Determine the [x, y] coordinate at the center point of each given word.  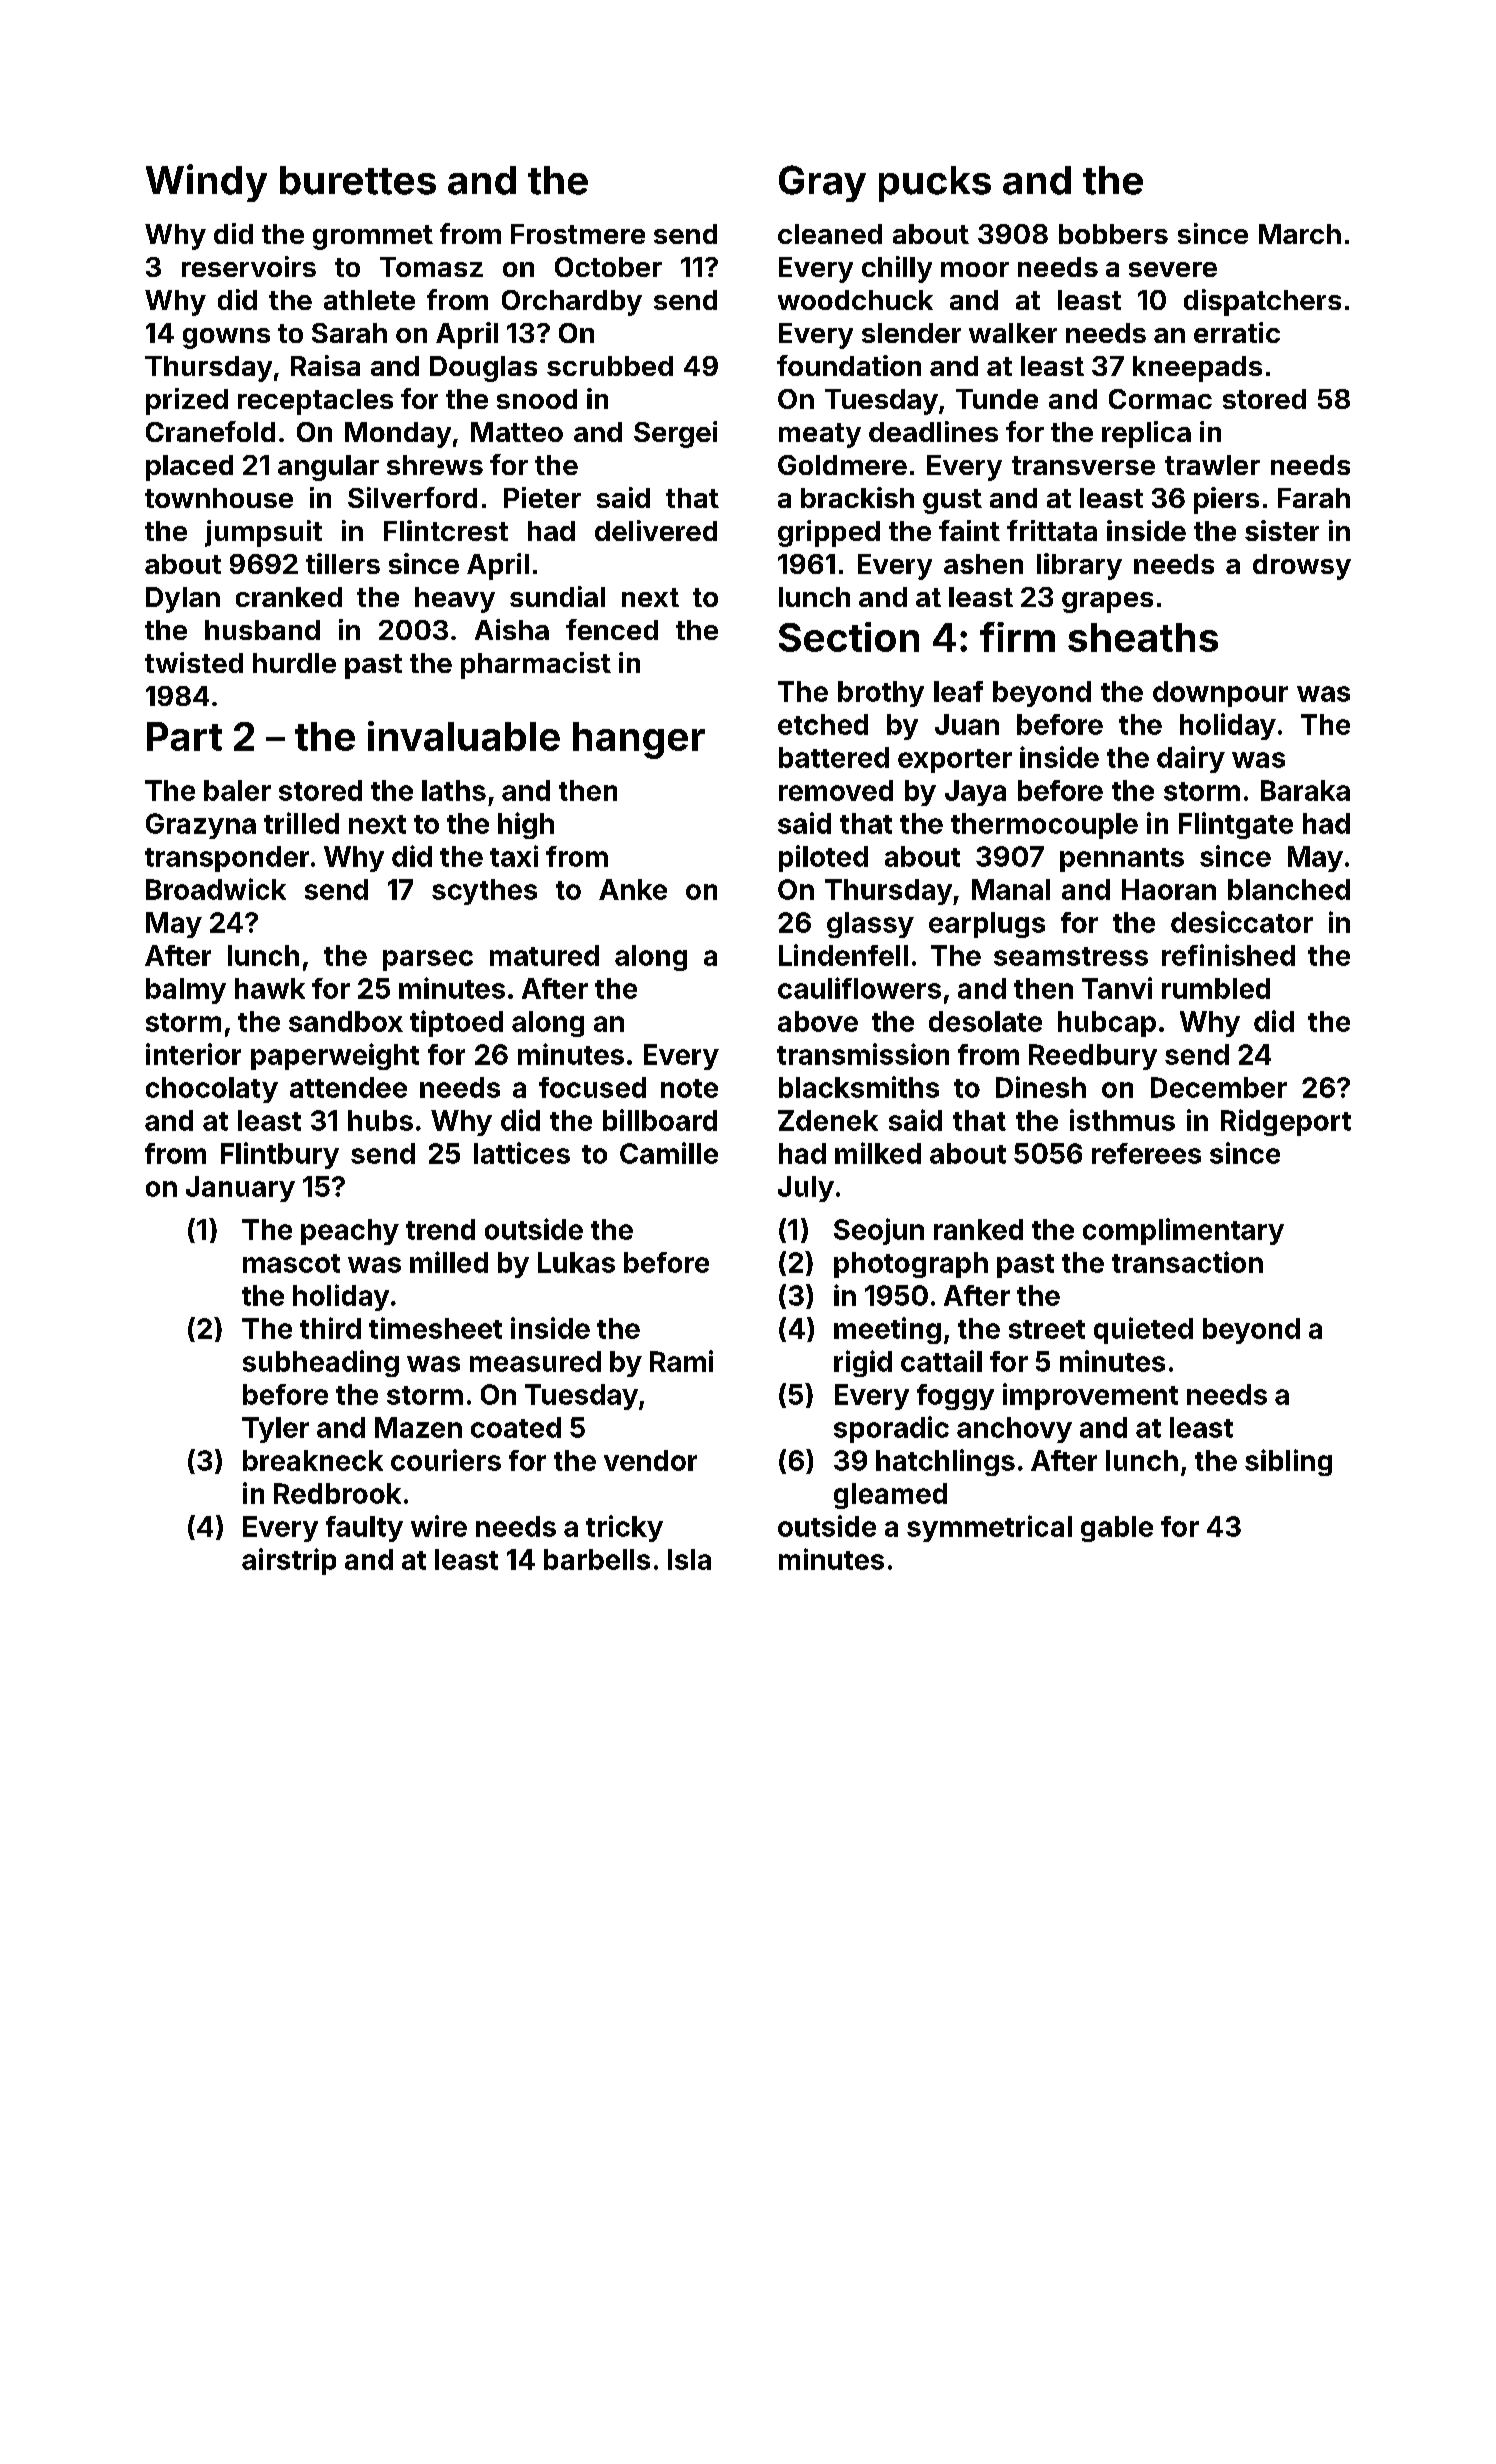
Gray [822, 183]
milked [878, 1153]
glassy [870, 925]
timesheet [435, 1328]
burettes [358, 180]
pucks [935, 184]
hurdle [294, 663]
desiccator [1242, 922]
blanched [1289, 889]
